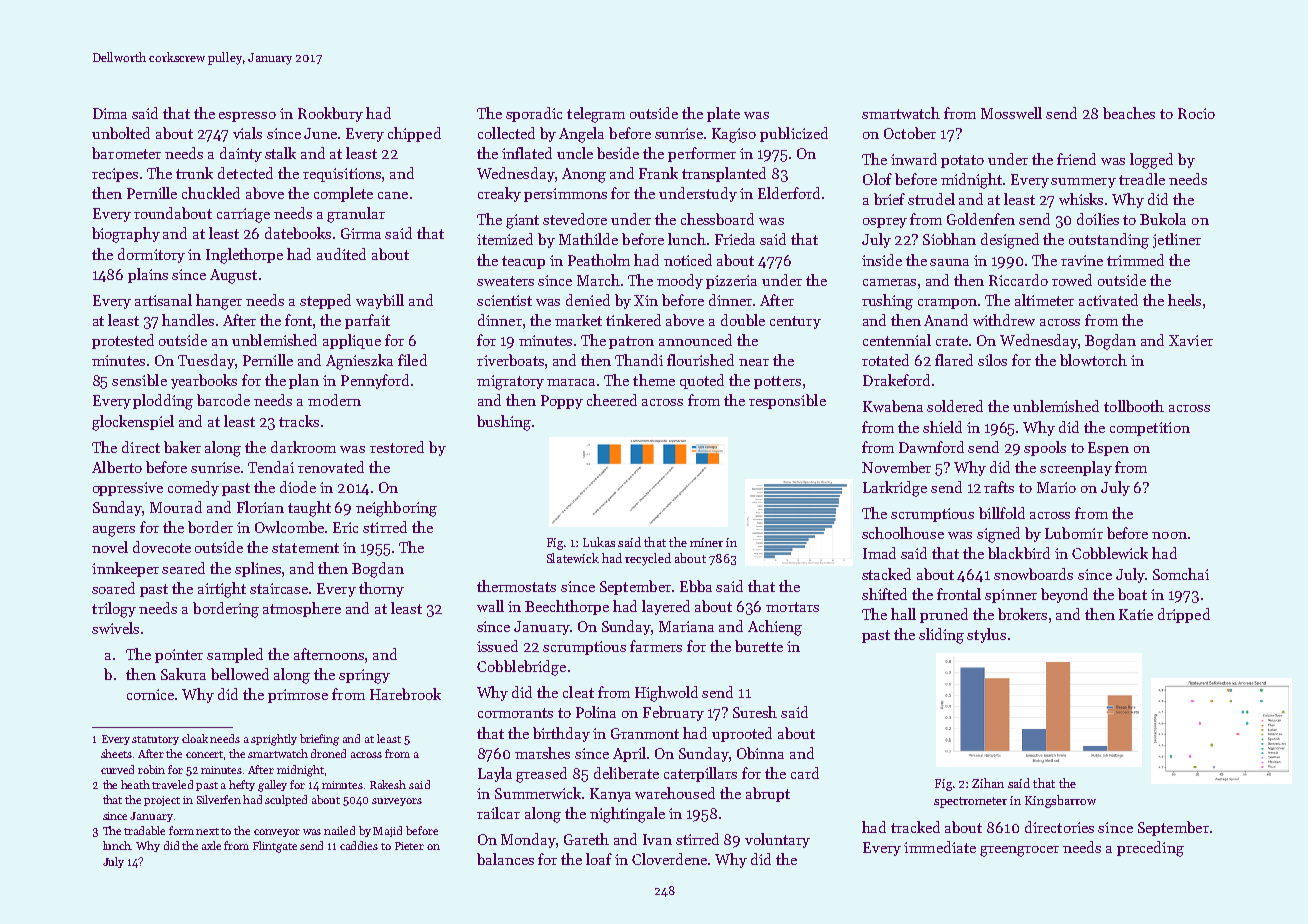  What do you see at coordinates (599, 859) in the page?
I see `loaf` at bounding box center [599, 859].
